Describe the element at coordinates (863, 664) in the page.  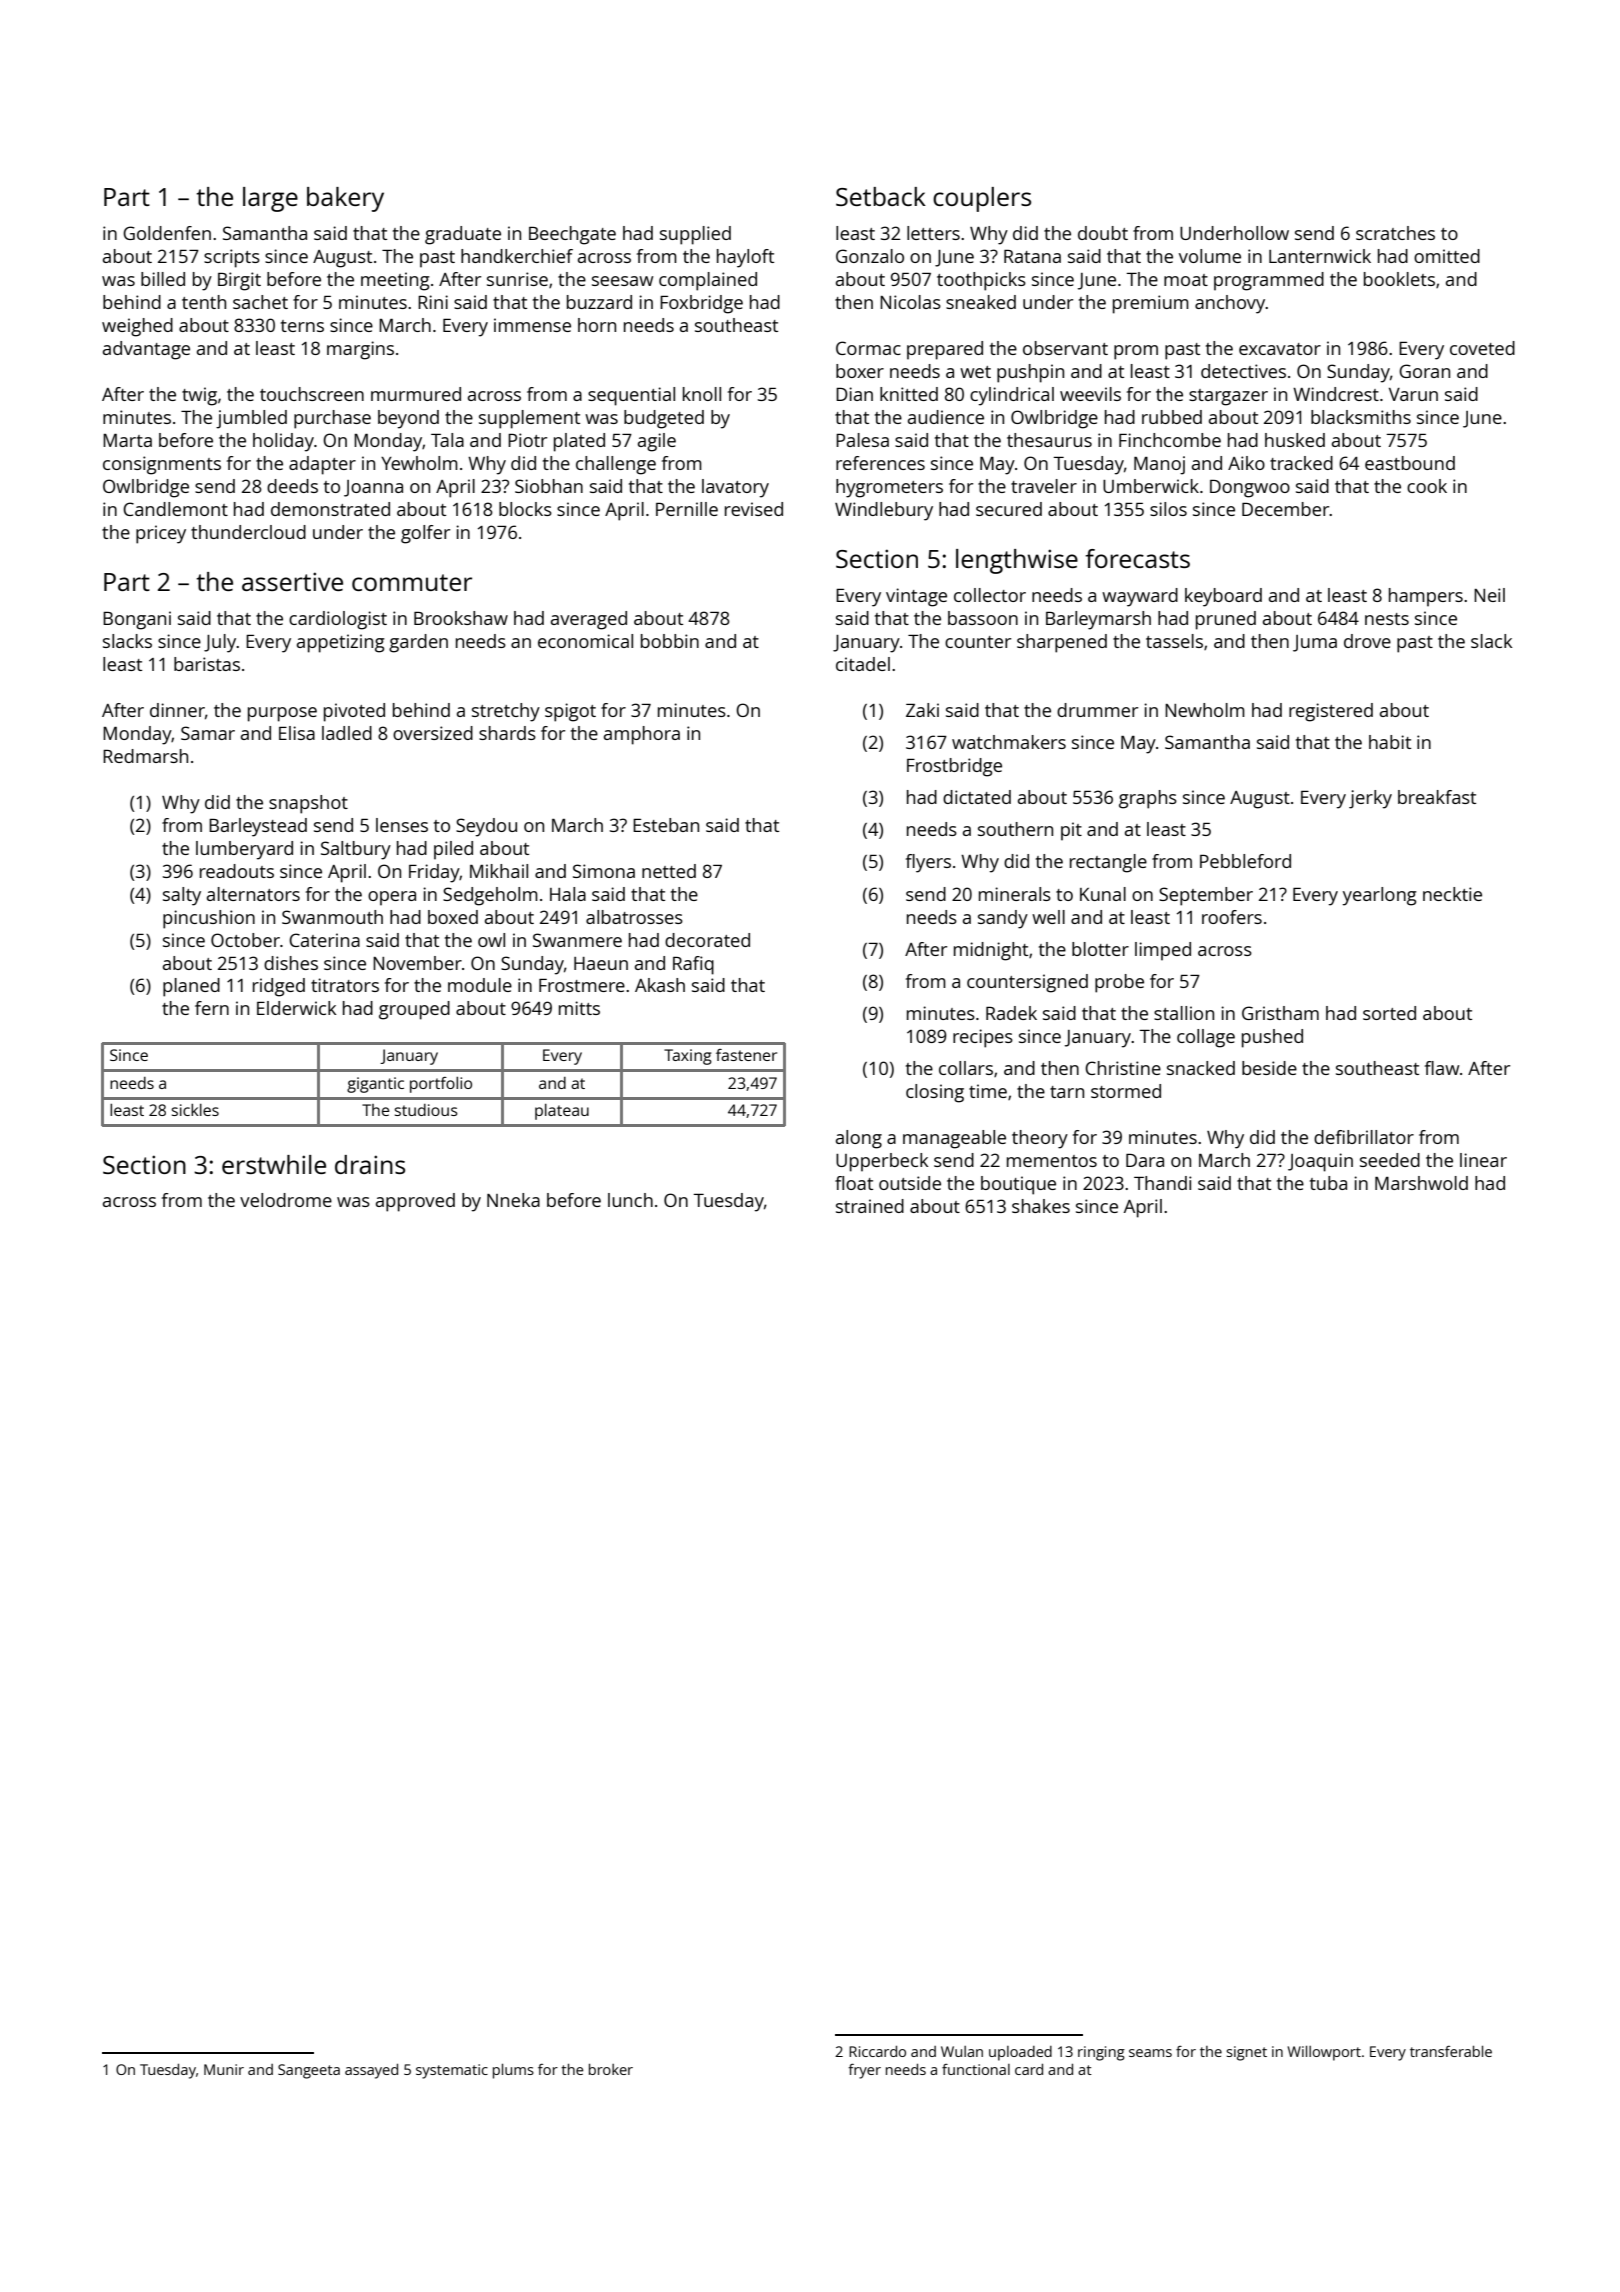
I see `citadel` at that location.
